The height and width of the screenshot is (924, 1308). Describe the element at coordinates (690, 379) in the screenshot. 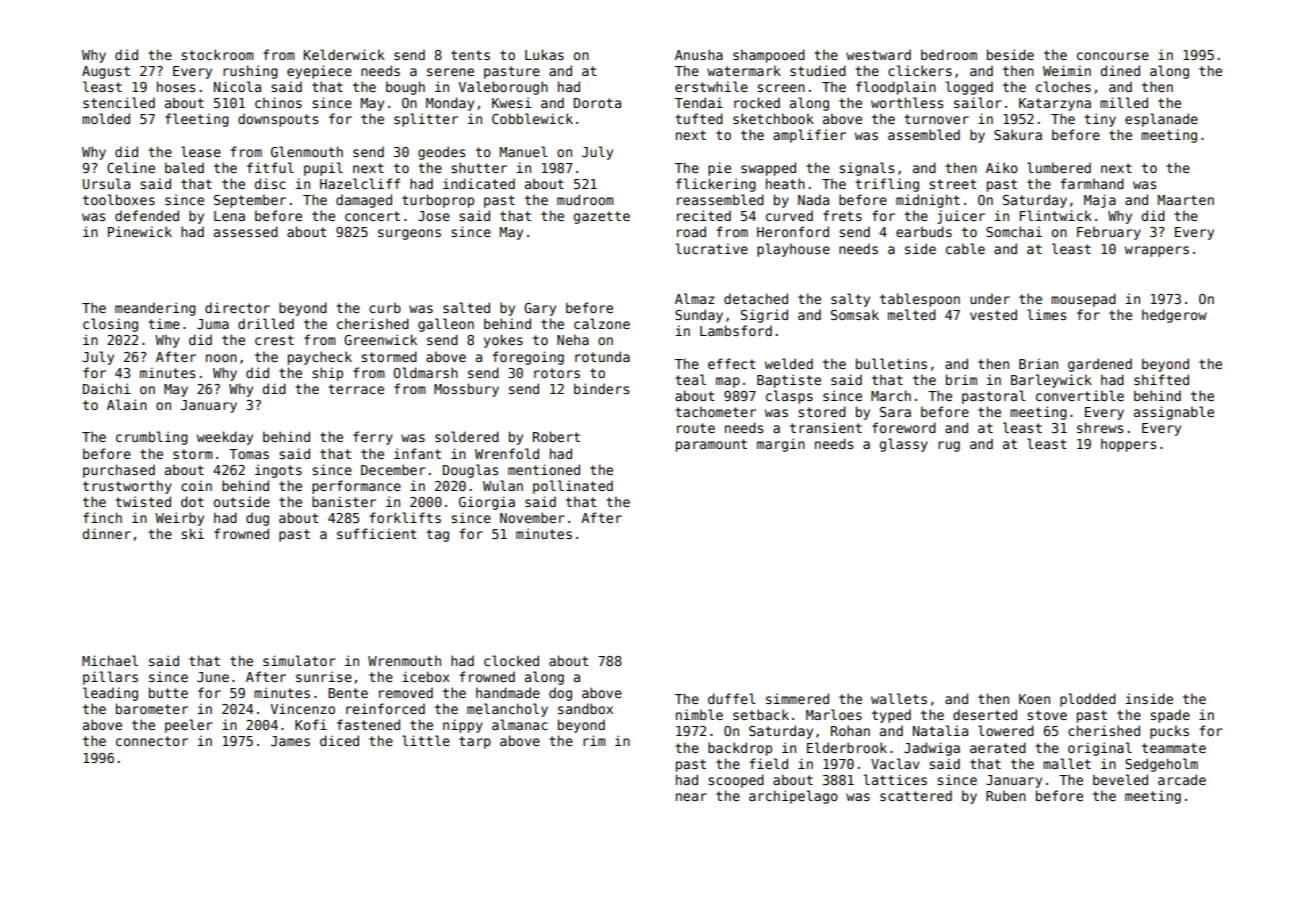

I see `teal` at that location.
